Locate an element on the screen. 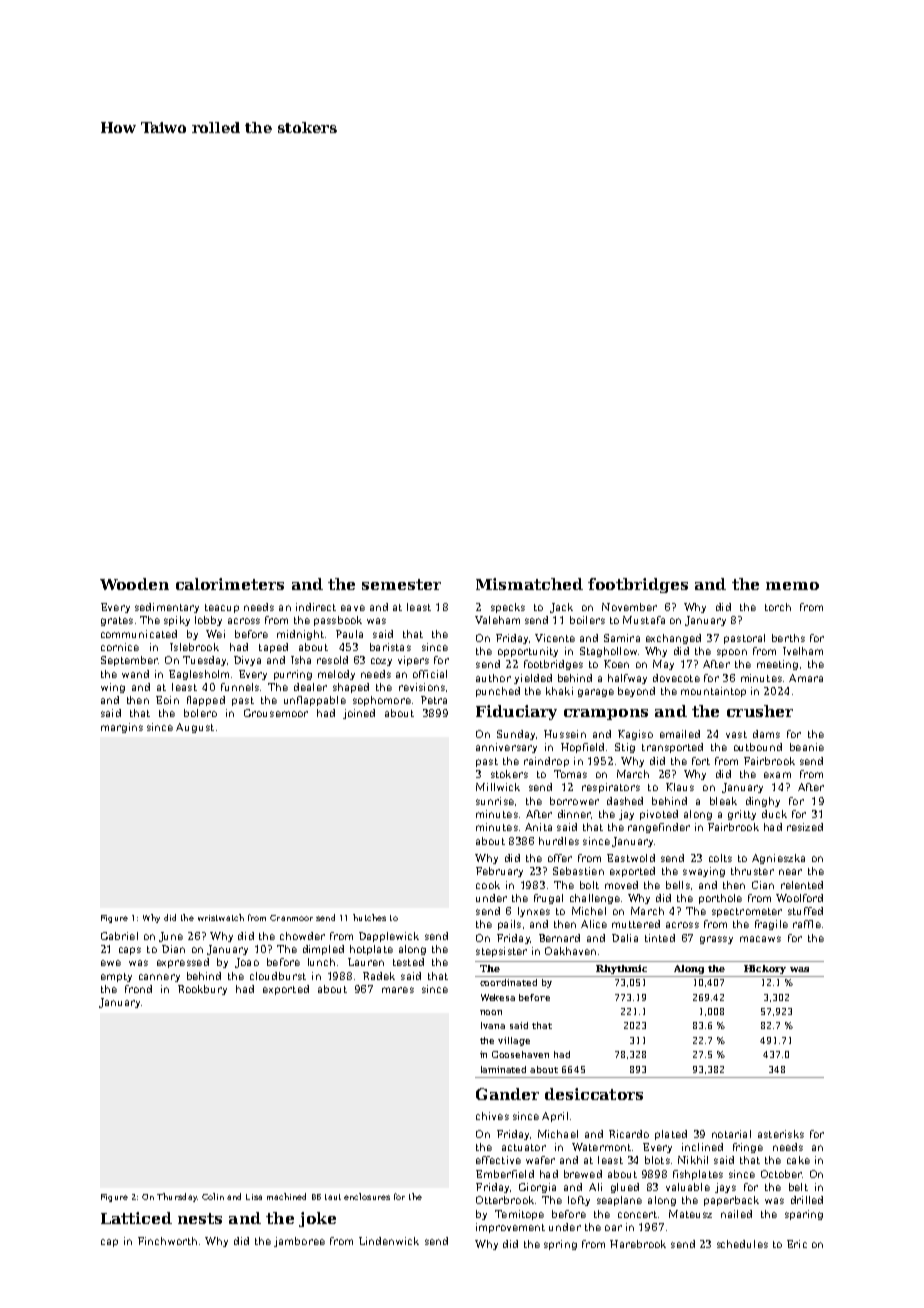 This screenshot has height=1308, width=924. Gander is located at coordinates (507, 1094).
